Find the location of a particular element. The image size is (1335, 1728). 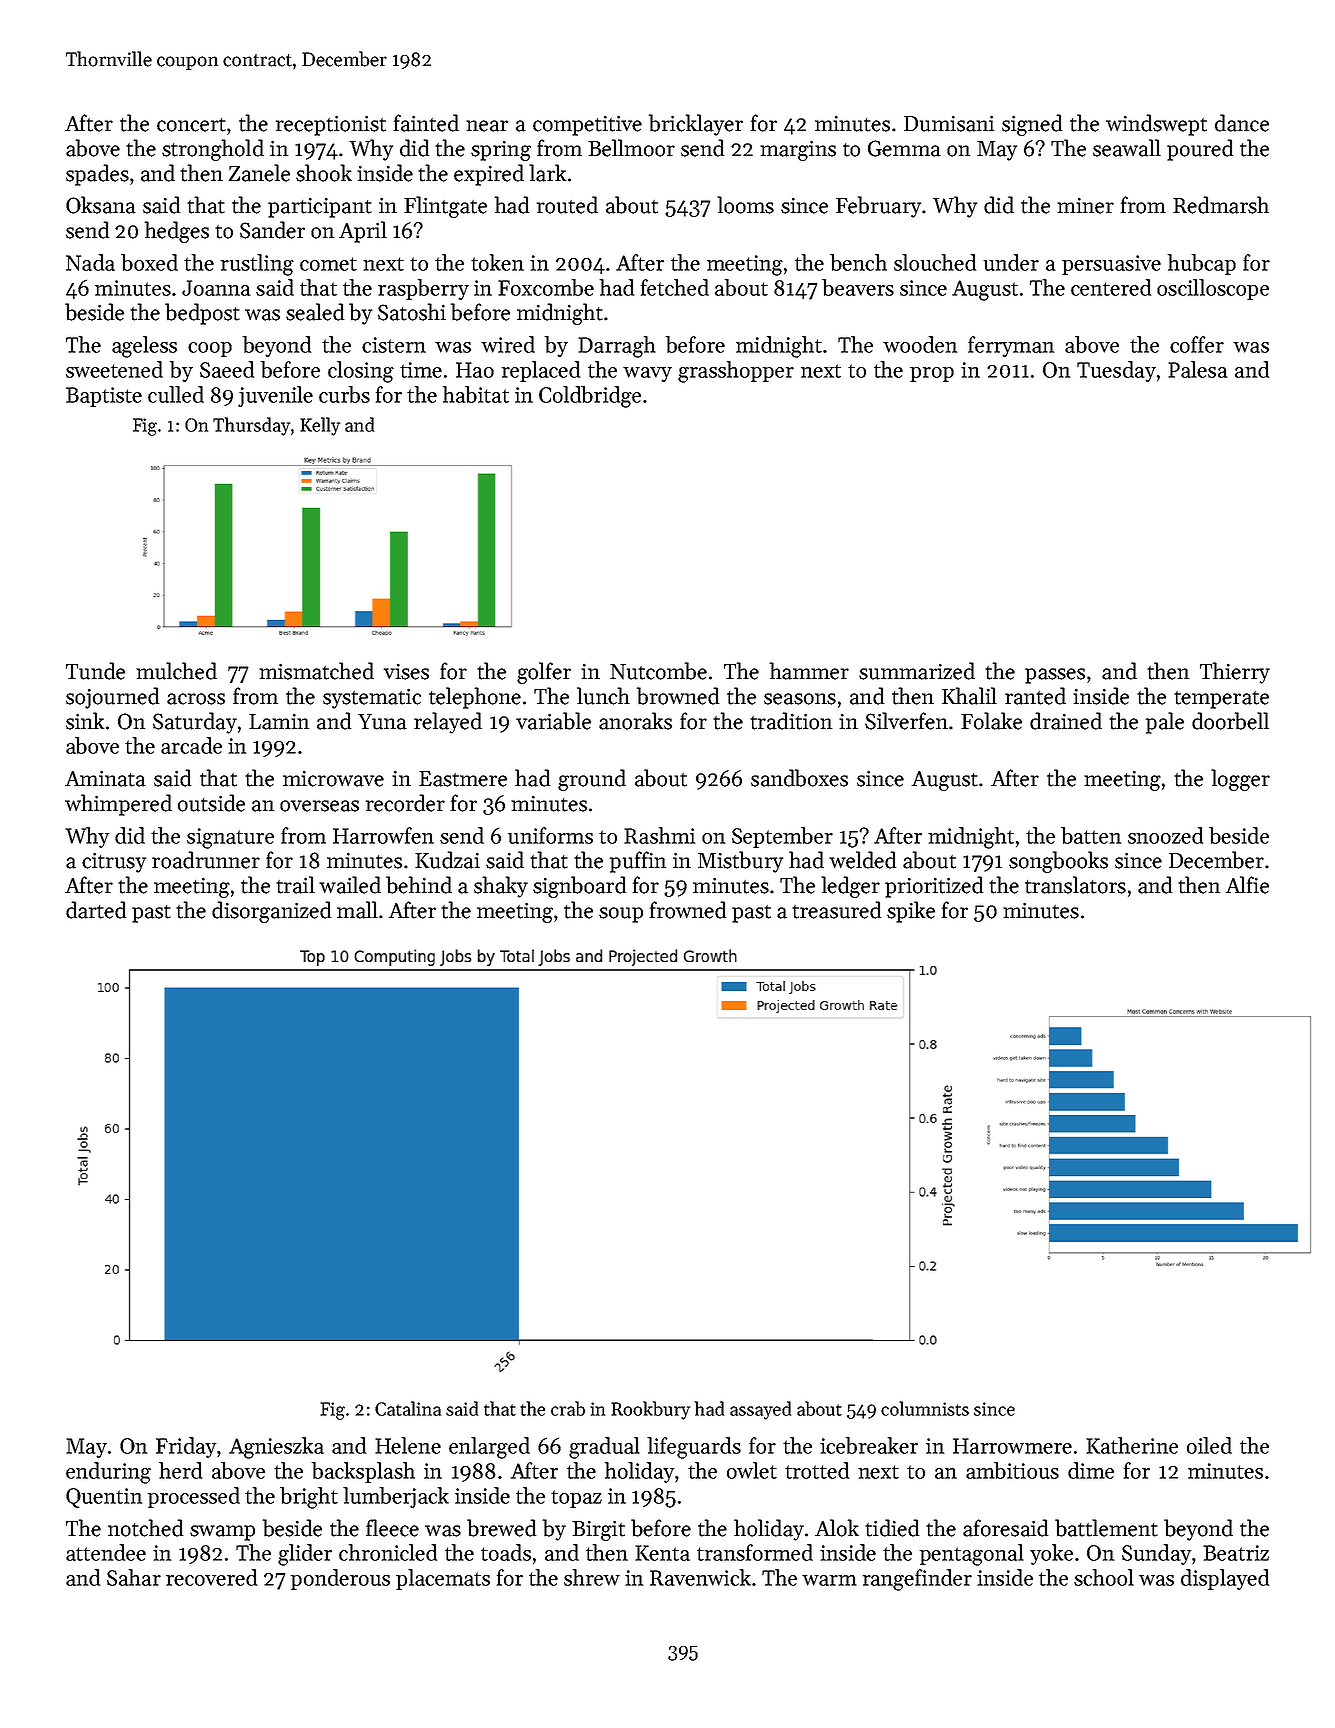

Baptiste is located at coordinates (104, 397).
